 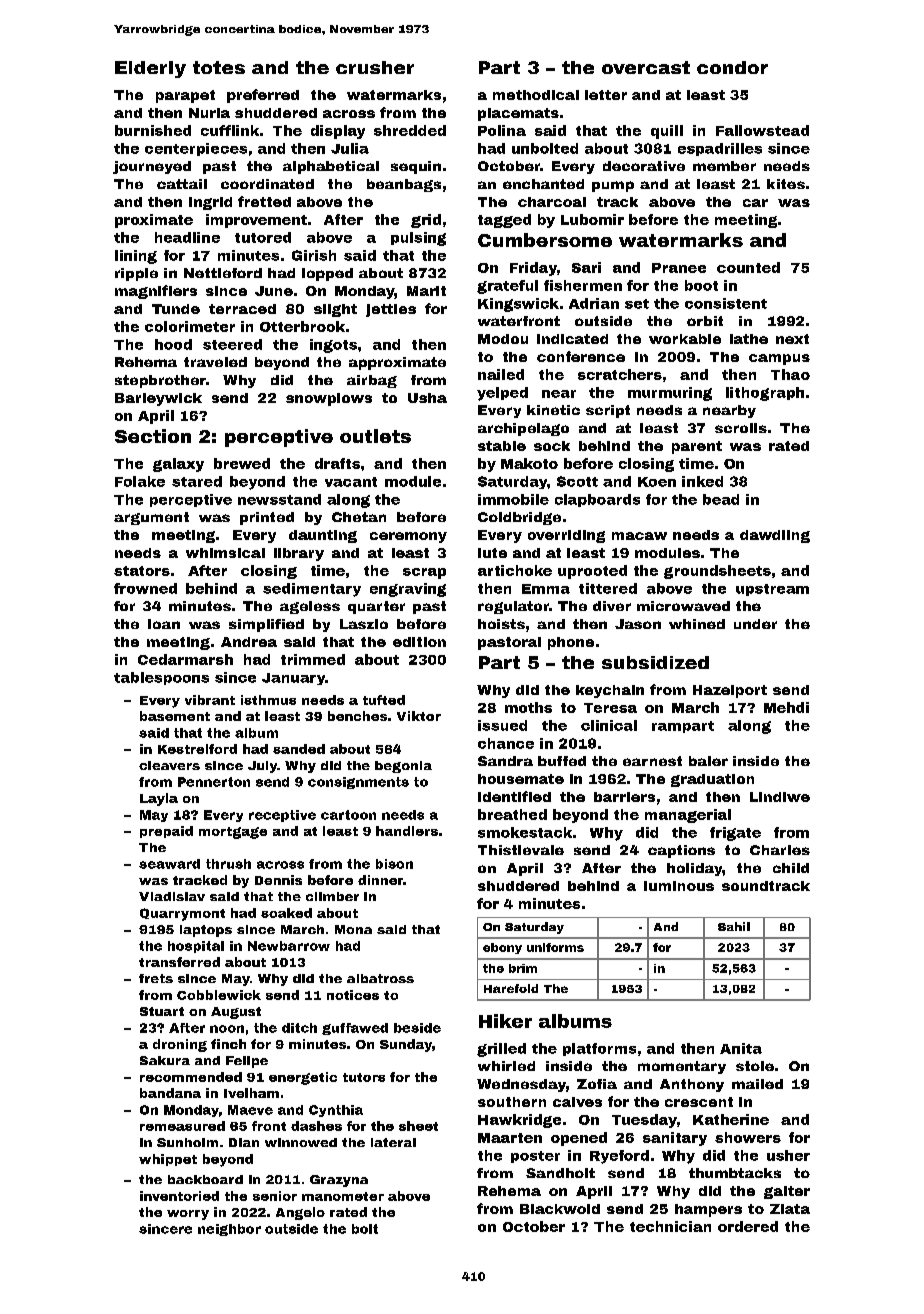 What do you see at coordinates (419, 642) in the page?
I see `edition` at bounding box center [419, 642].
